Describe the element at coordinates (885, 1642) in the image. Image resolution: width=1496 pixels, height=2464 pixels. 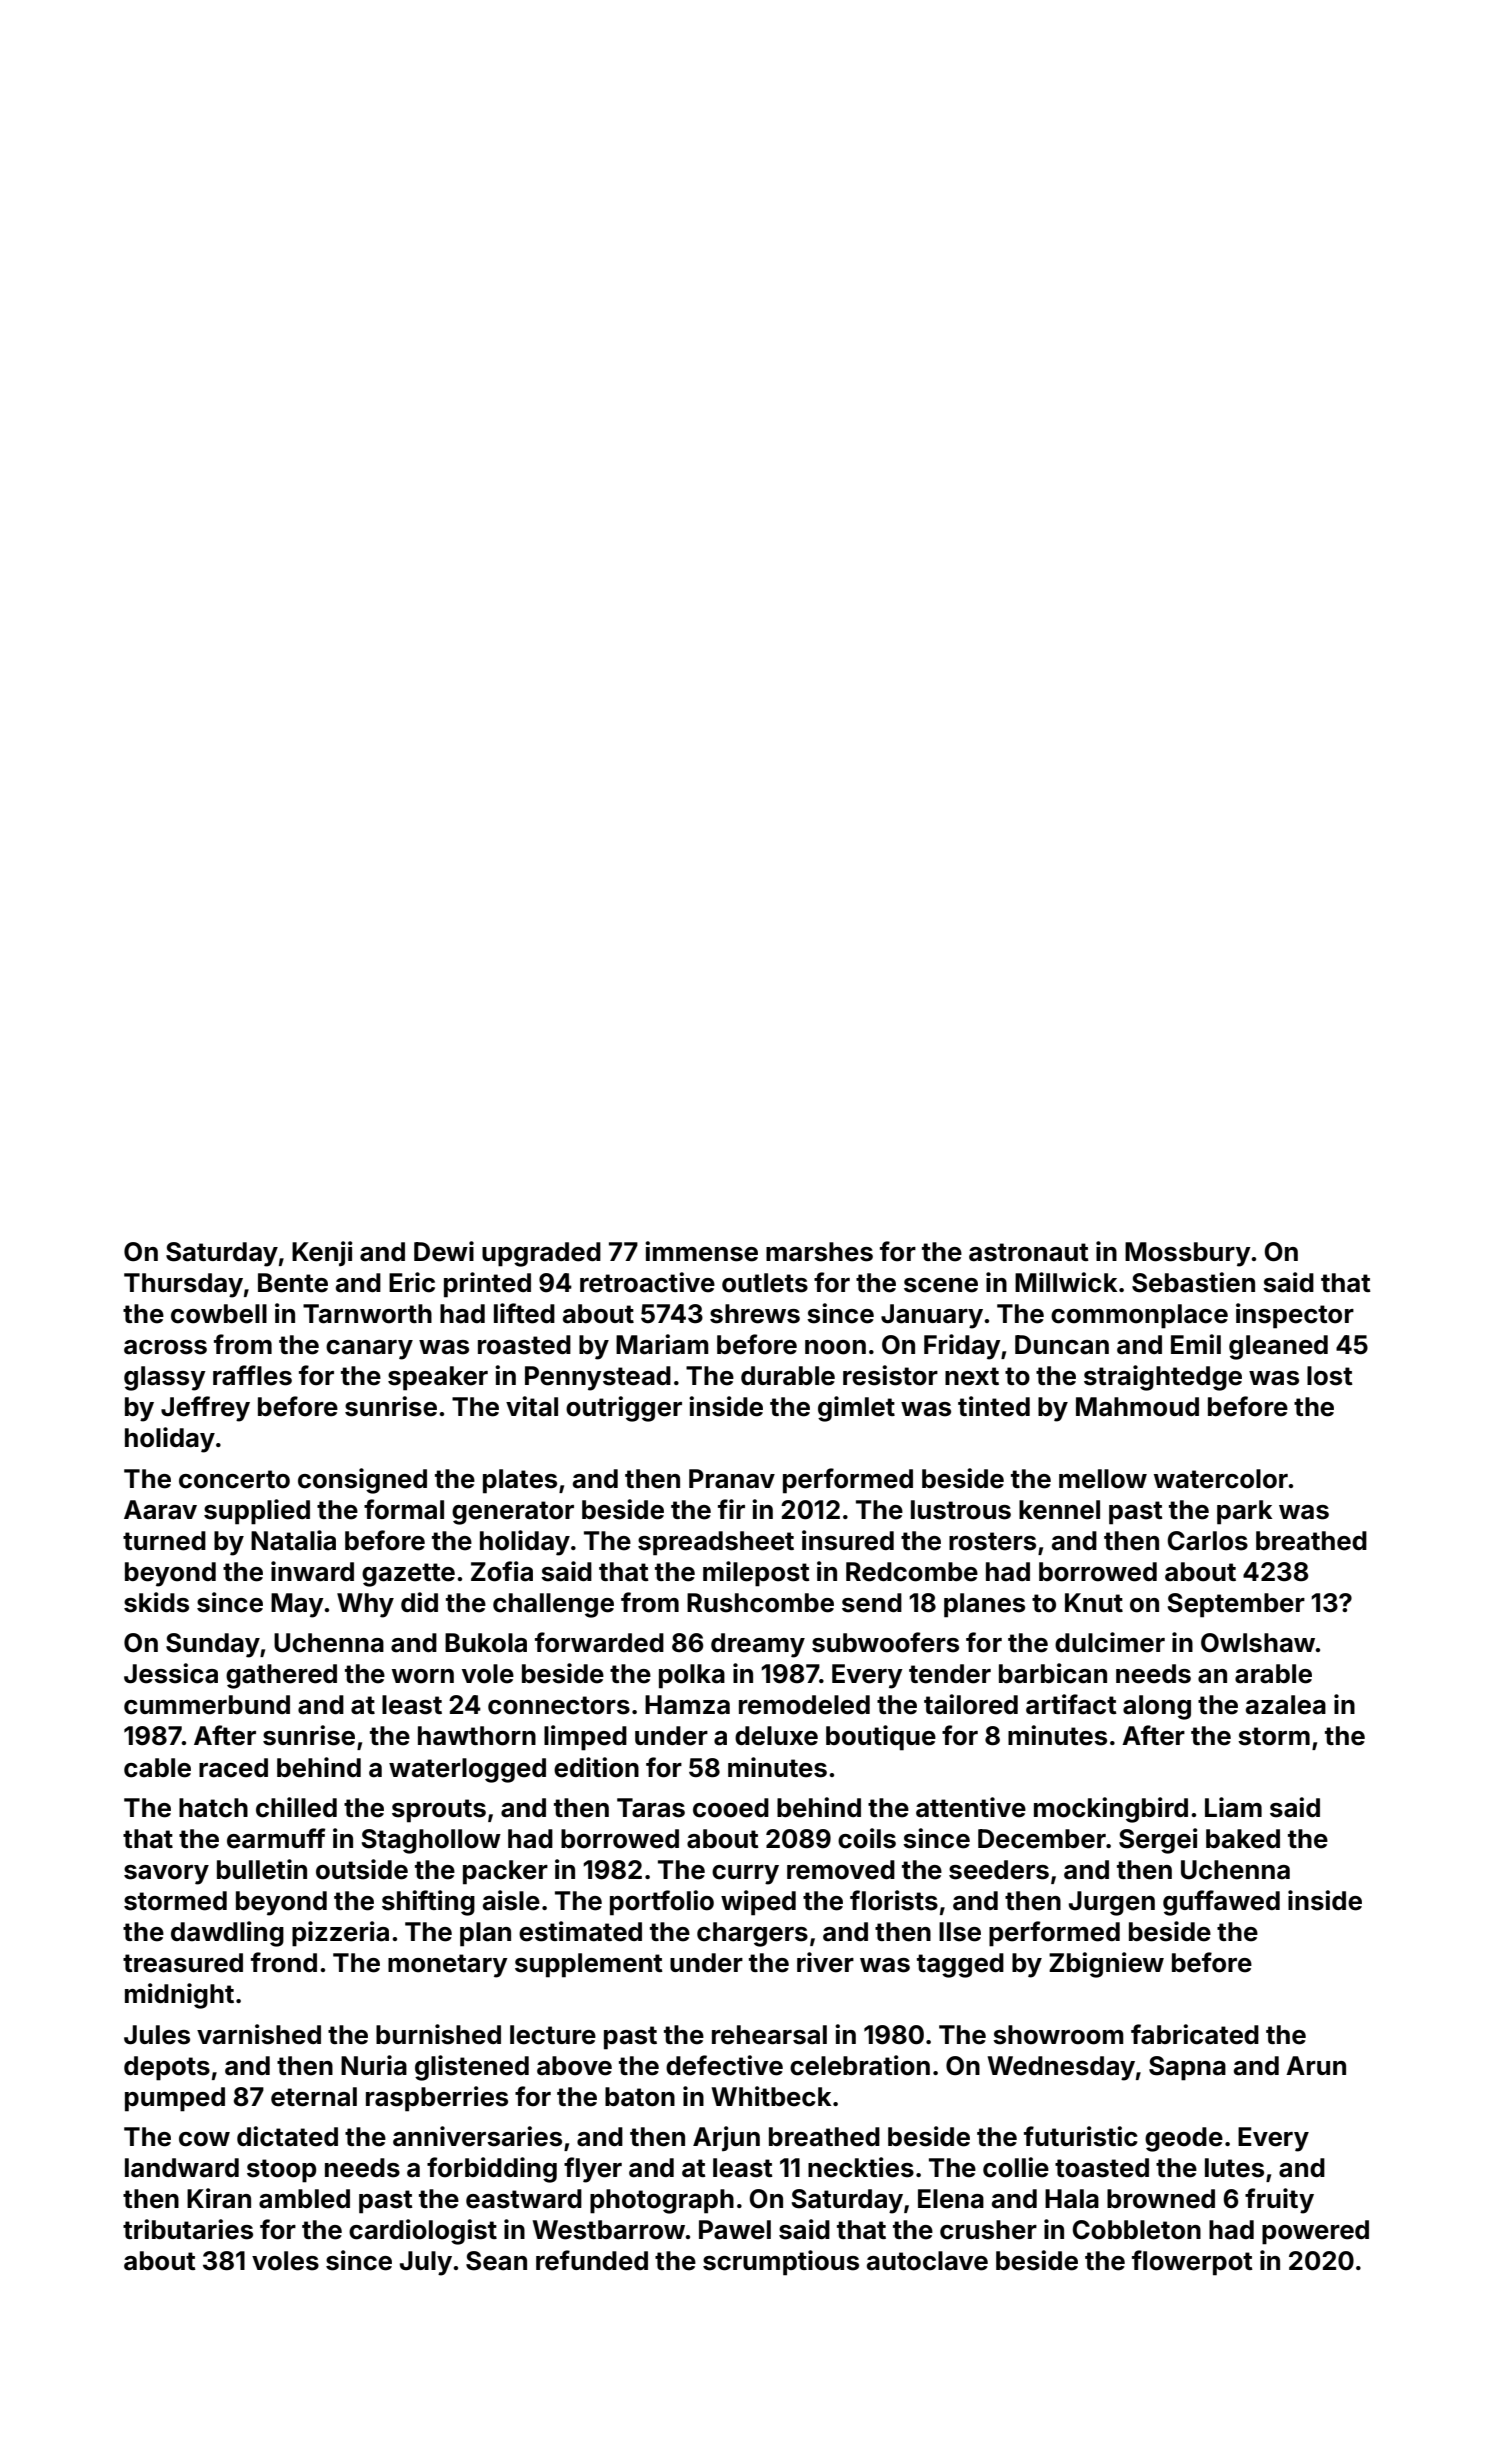
I see `subwoofers` at that location.
